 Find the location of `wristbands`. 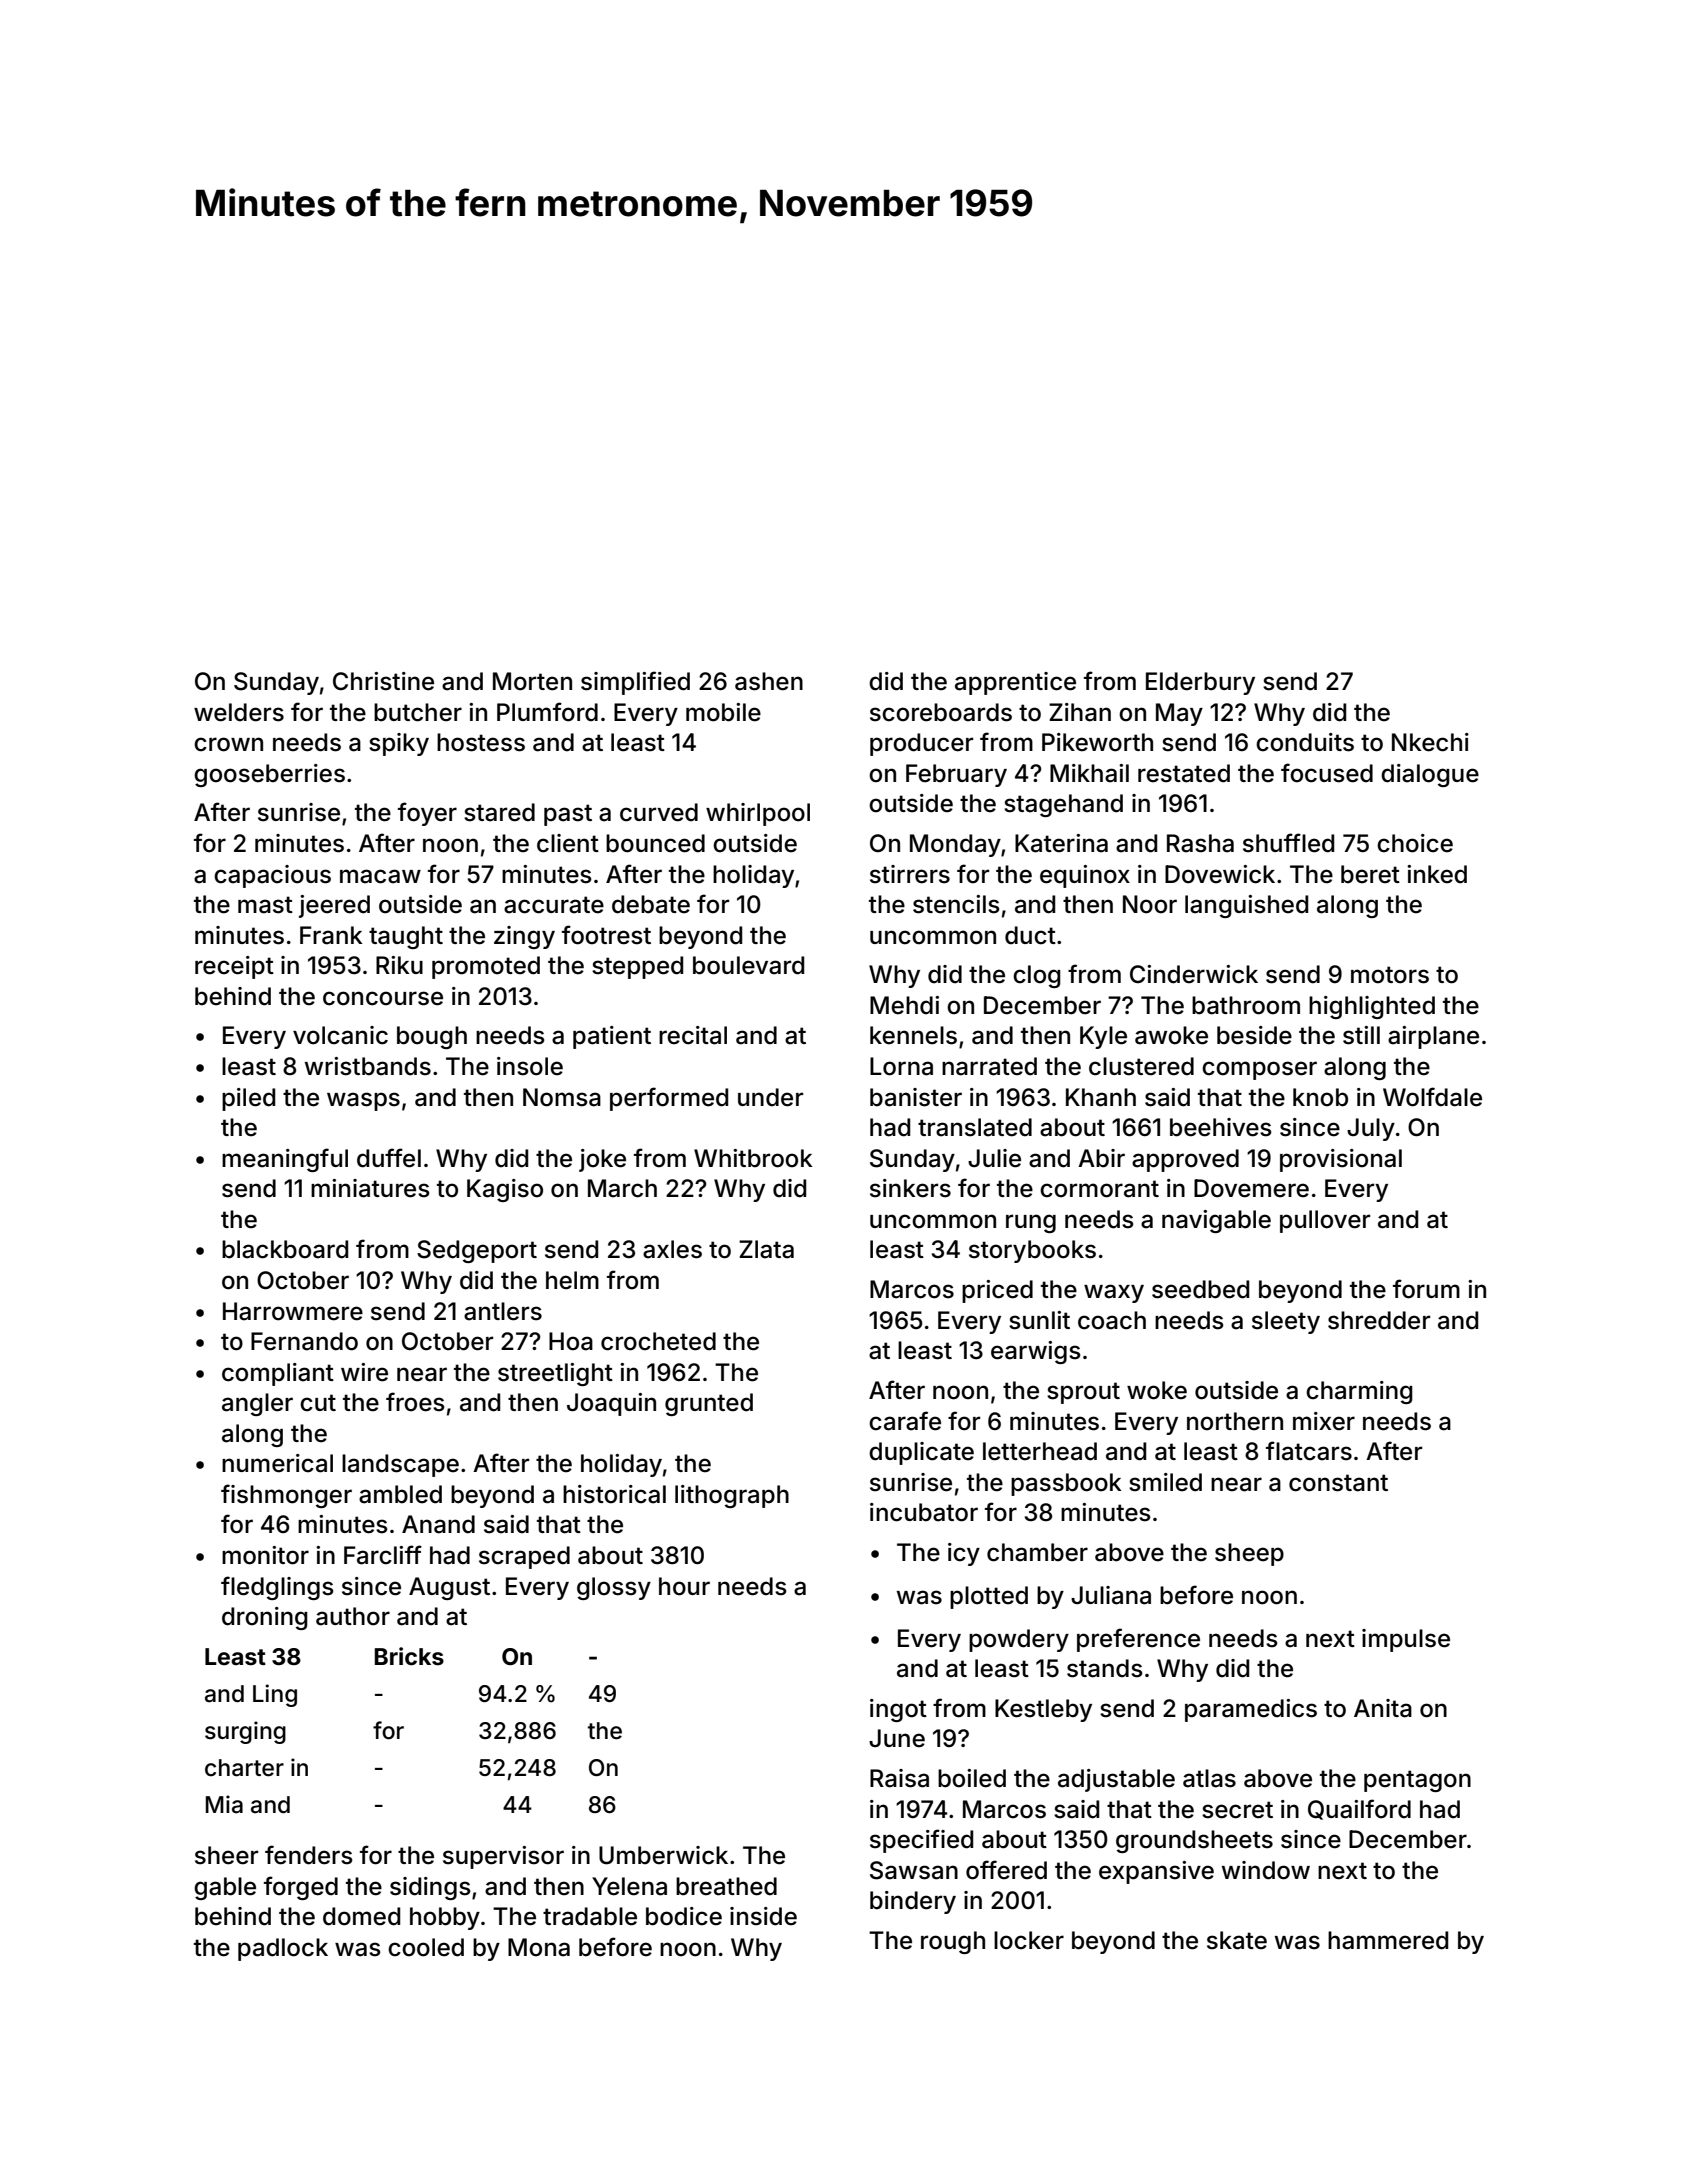

wristbands is located at coordinates (368, 1066).
